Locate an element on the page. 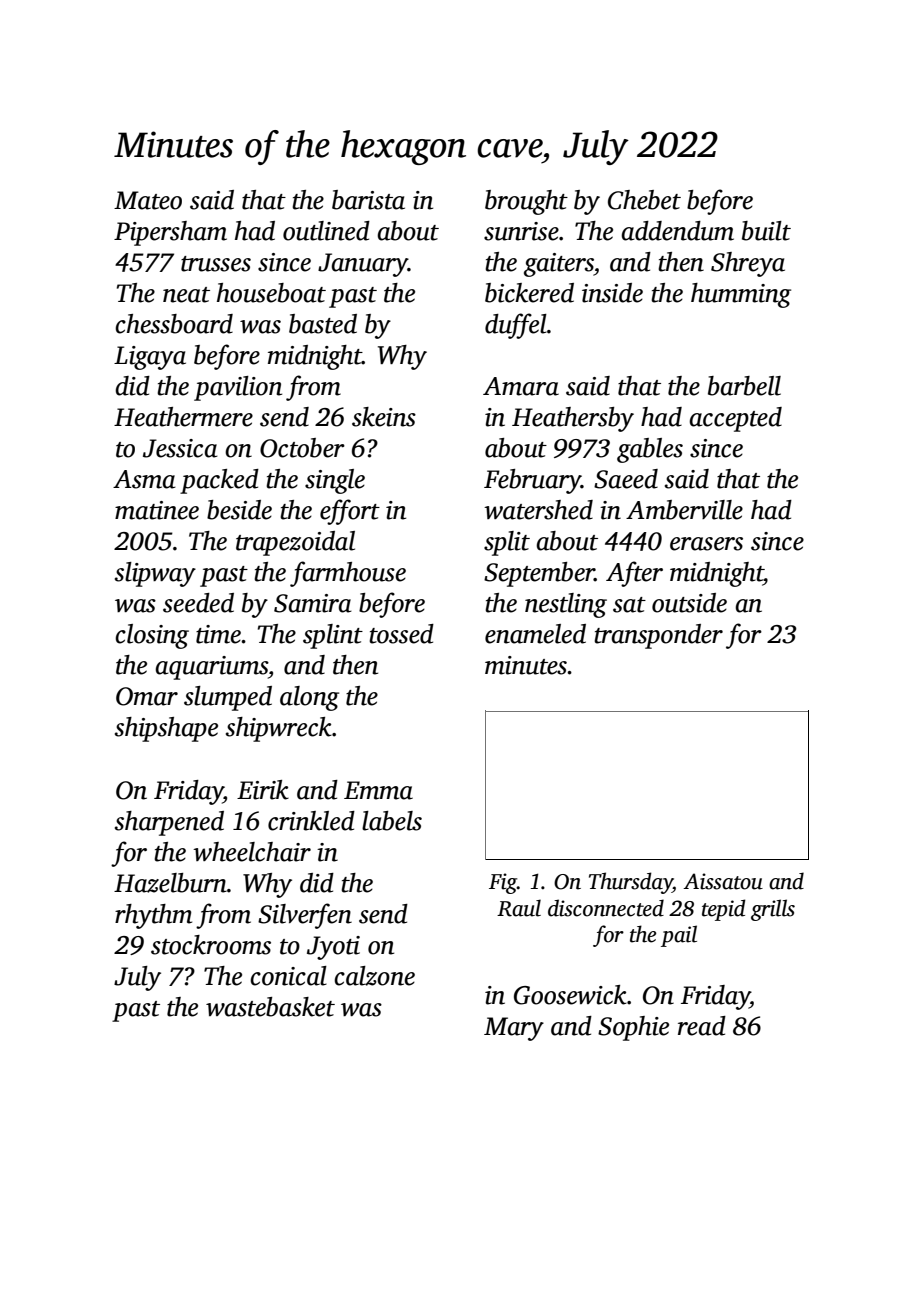 Image resolution: width=924 pixels, height=1311 pixels. pail is located at coordinates (679, 936).
